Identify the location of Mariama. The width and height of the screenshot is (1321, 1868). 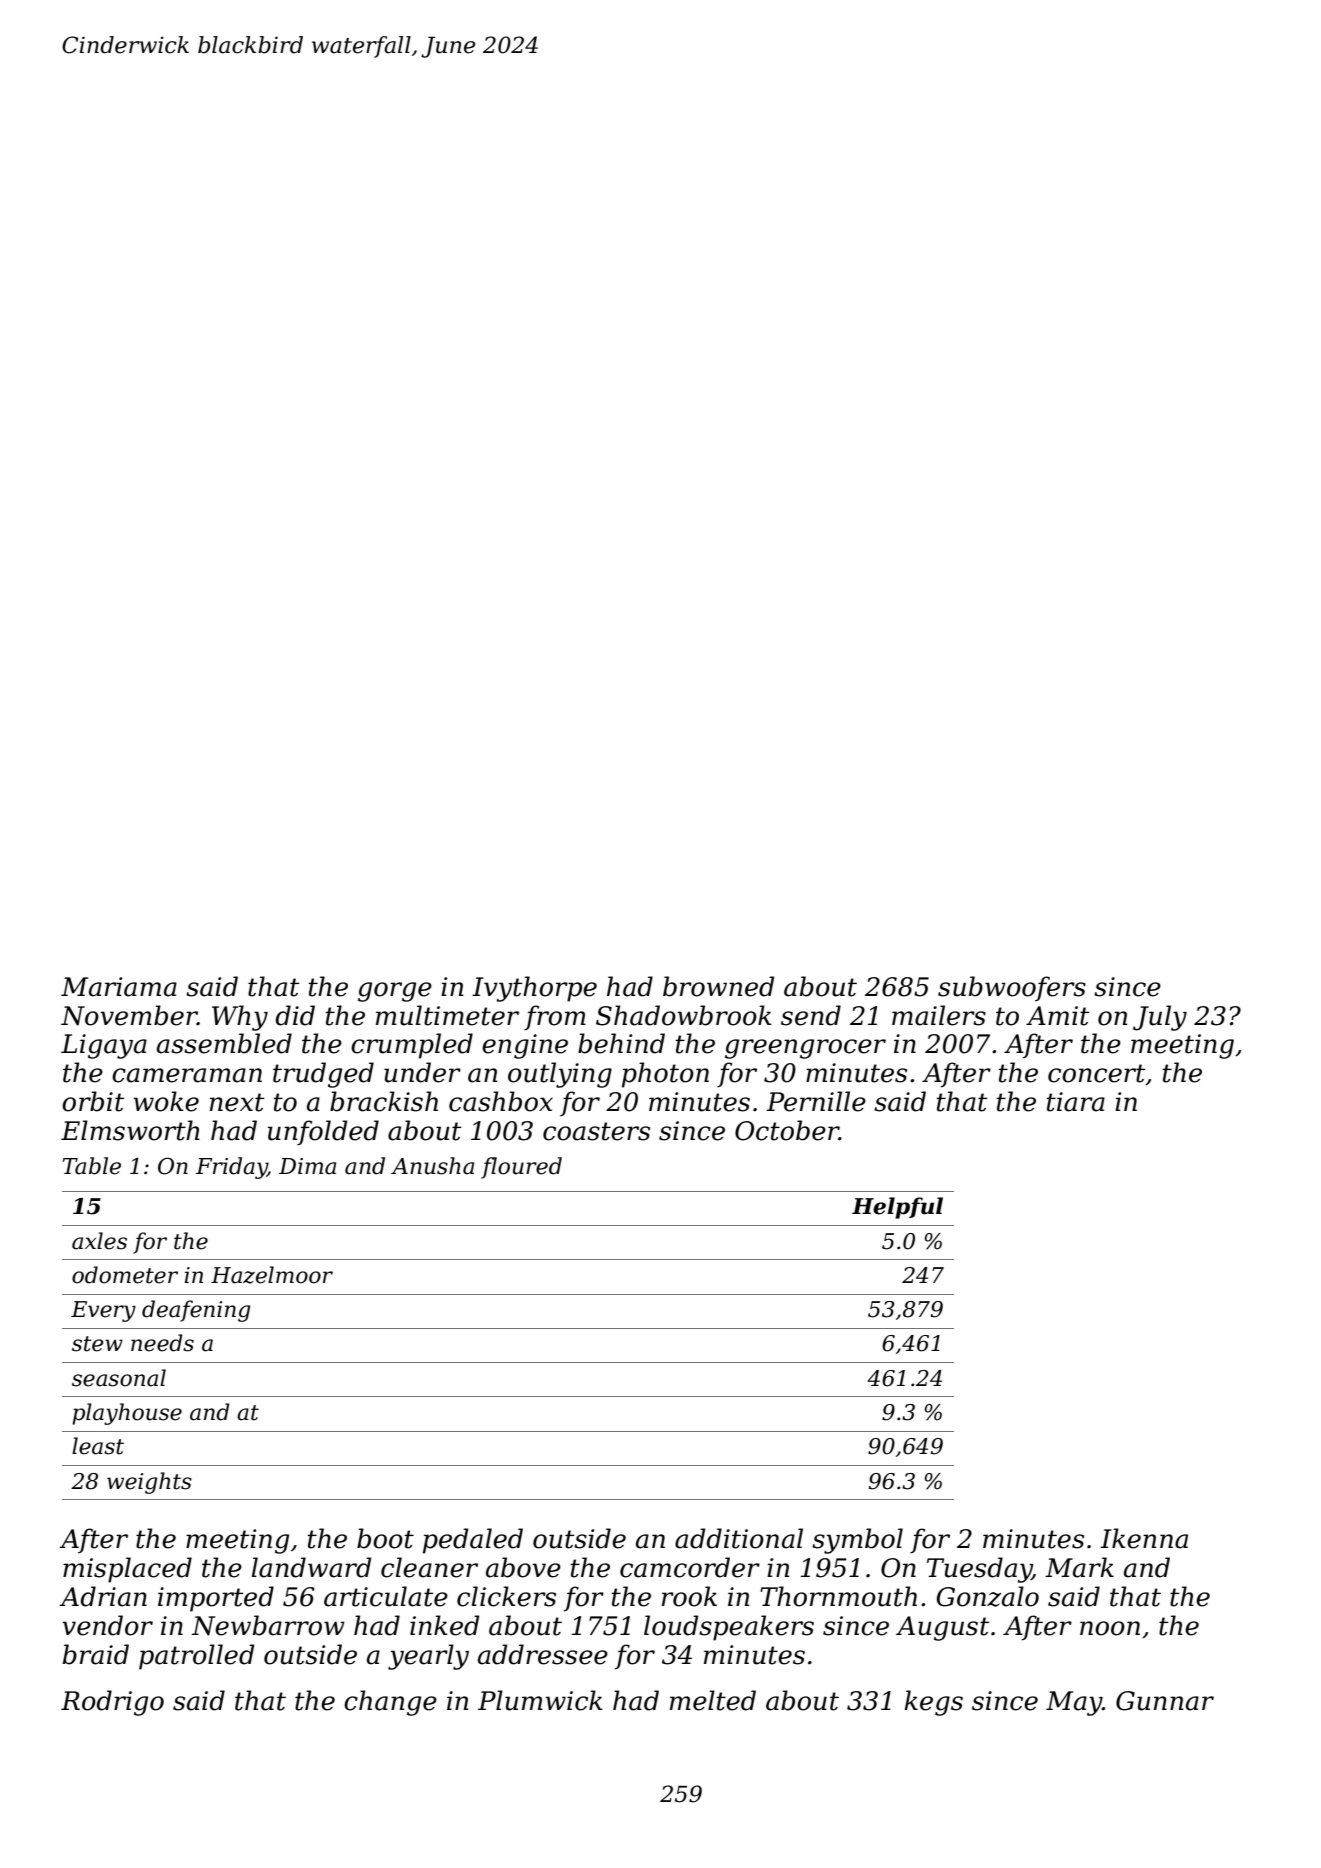
(119, 987).
